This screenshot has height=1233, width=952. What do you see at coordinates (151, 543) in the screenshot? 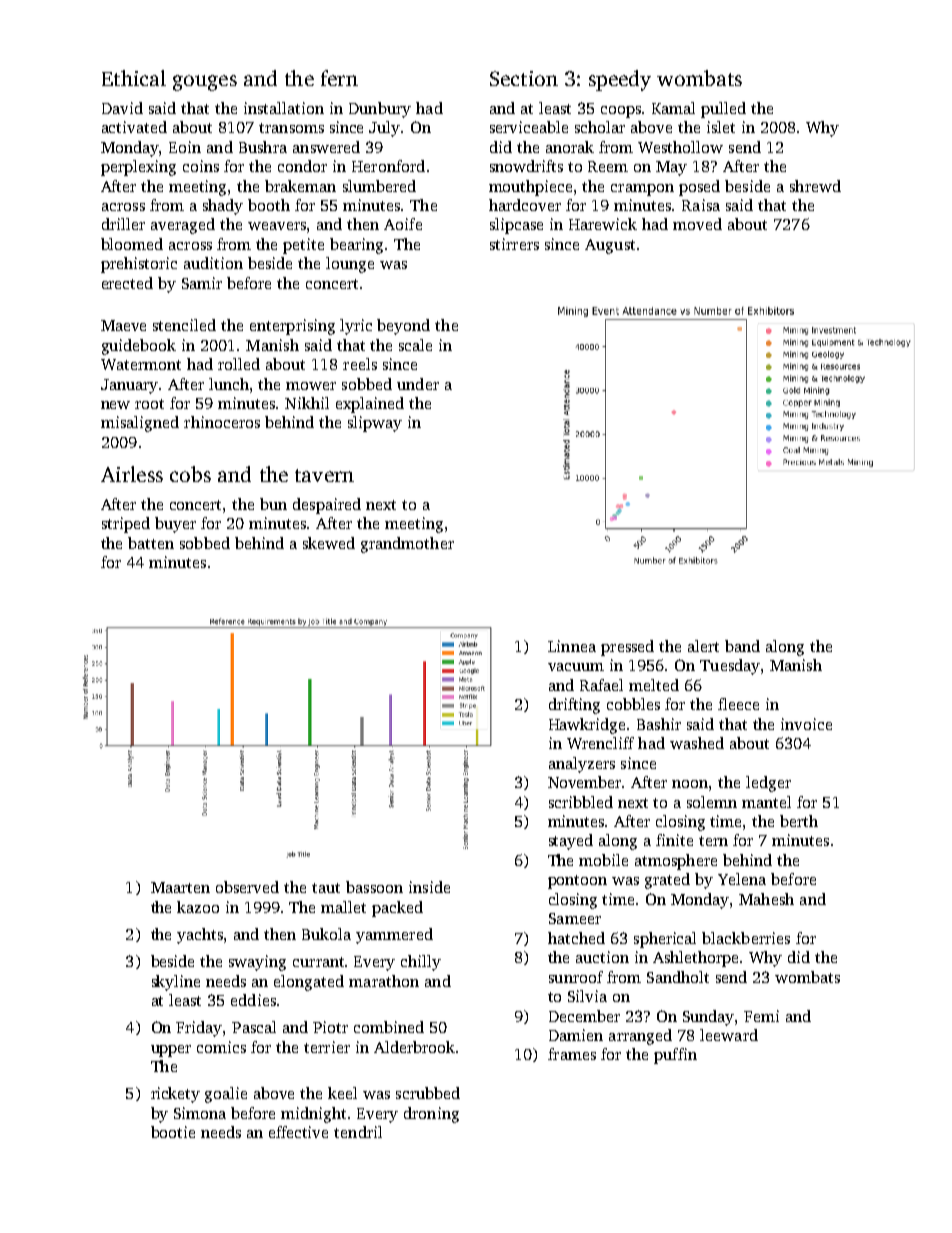
I see `batten` at bounding box center [151, 543].
